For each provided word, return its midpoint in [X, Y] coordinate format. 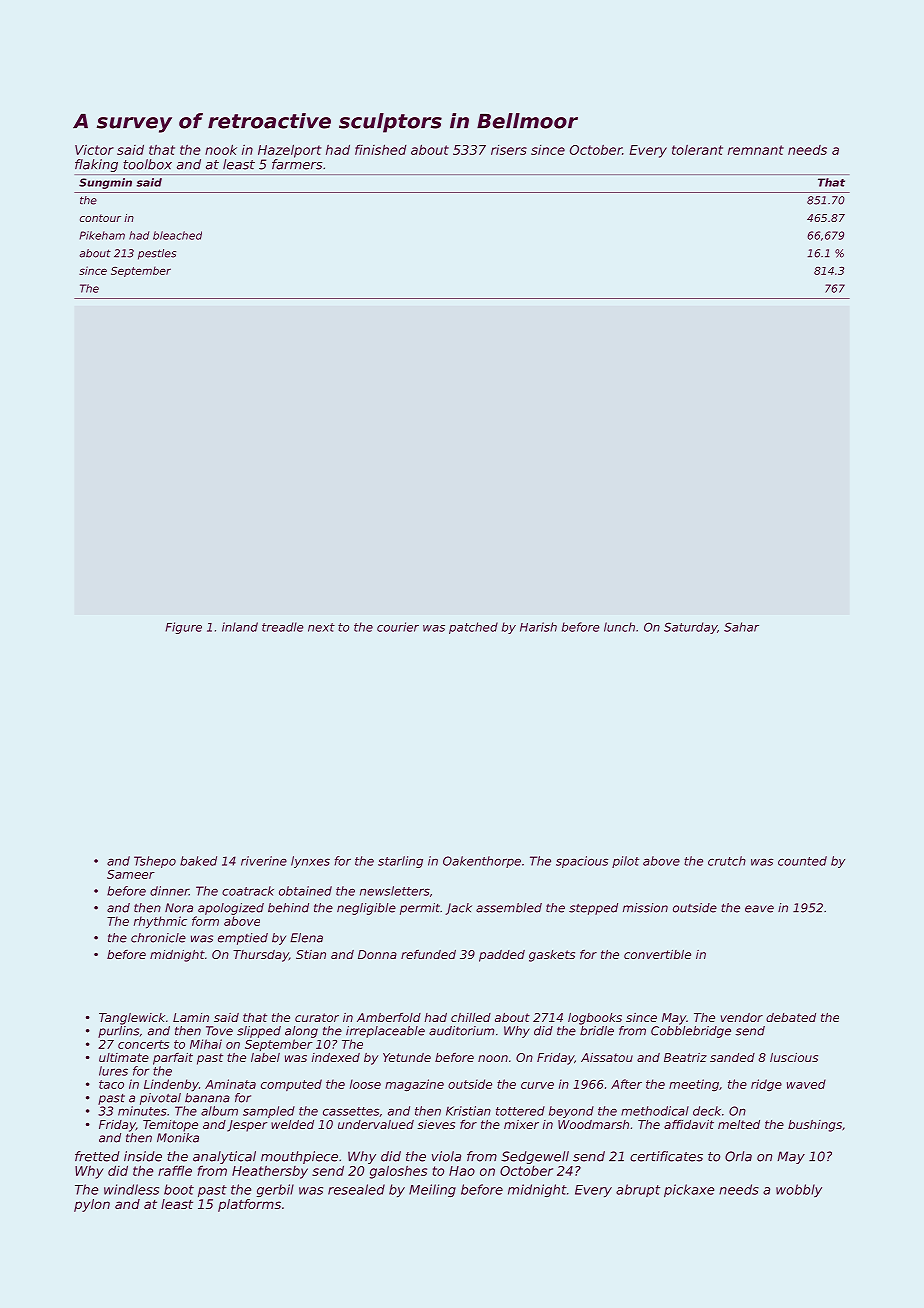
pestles [157, 254]
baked [198, 861]
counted [802, 861]
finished [381, 149]
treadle [283, 627]
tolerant [697, 150]
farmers [297, 164]
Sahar [741, 627]
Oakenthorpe [482, 862]
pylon [92, 1205]
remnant [756, 150]
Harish [538, 627]
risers [509, 150]
